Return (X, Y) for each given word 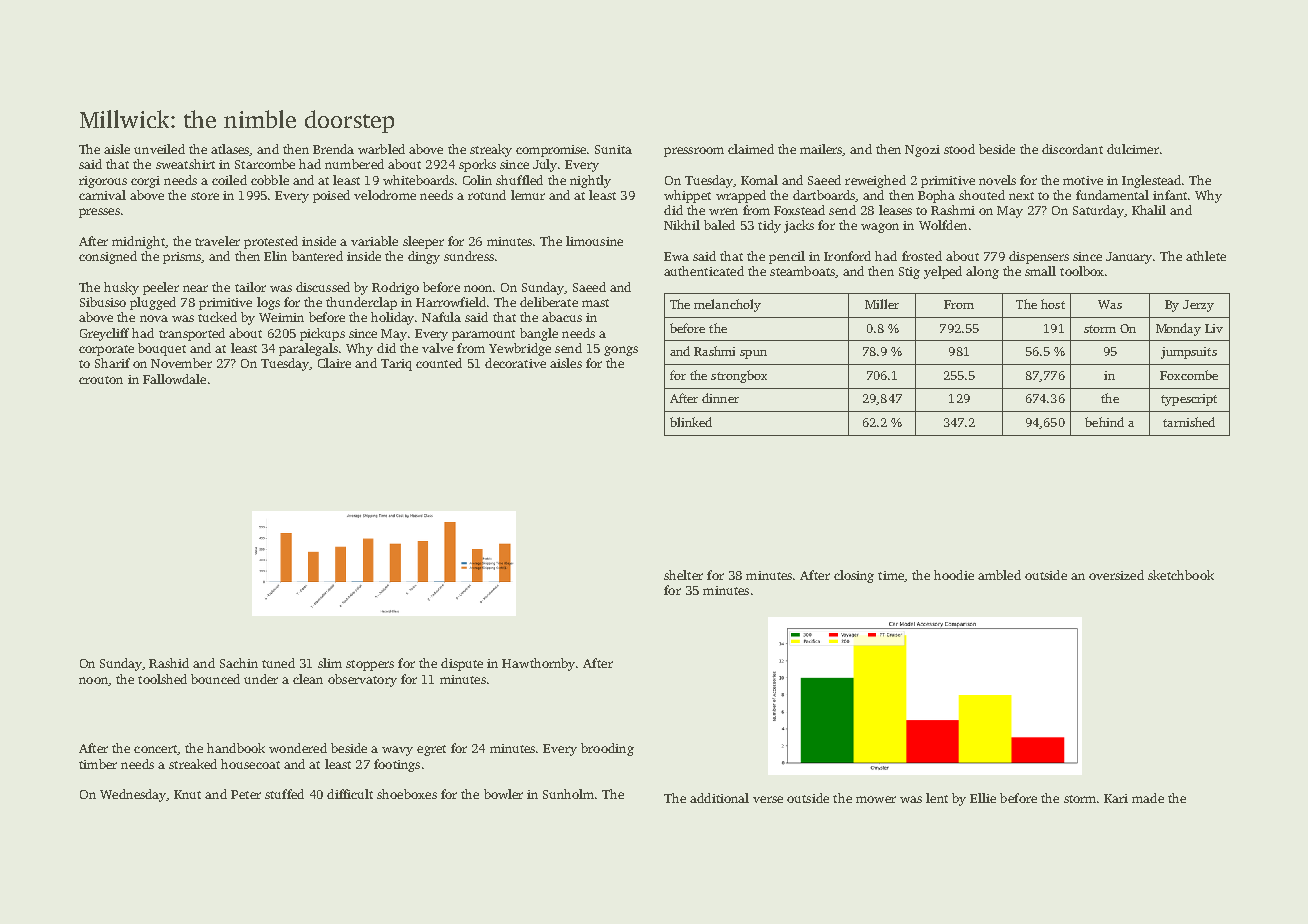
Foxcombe (1189, 375)
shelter (683, 575)
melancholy (727, 305)
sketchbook (1181, 575)
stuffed (284, 794)
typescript (1189, 400)
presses (99, 213)
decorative (515, 363)
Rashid (169, 663)
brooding (607, 749)
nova (154, 318)
